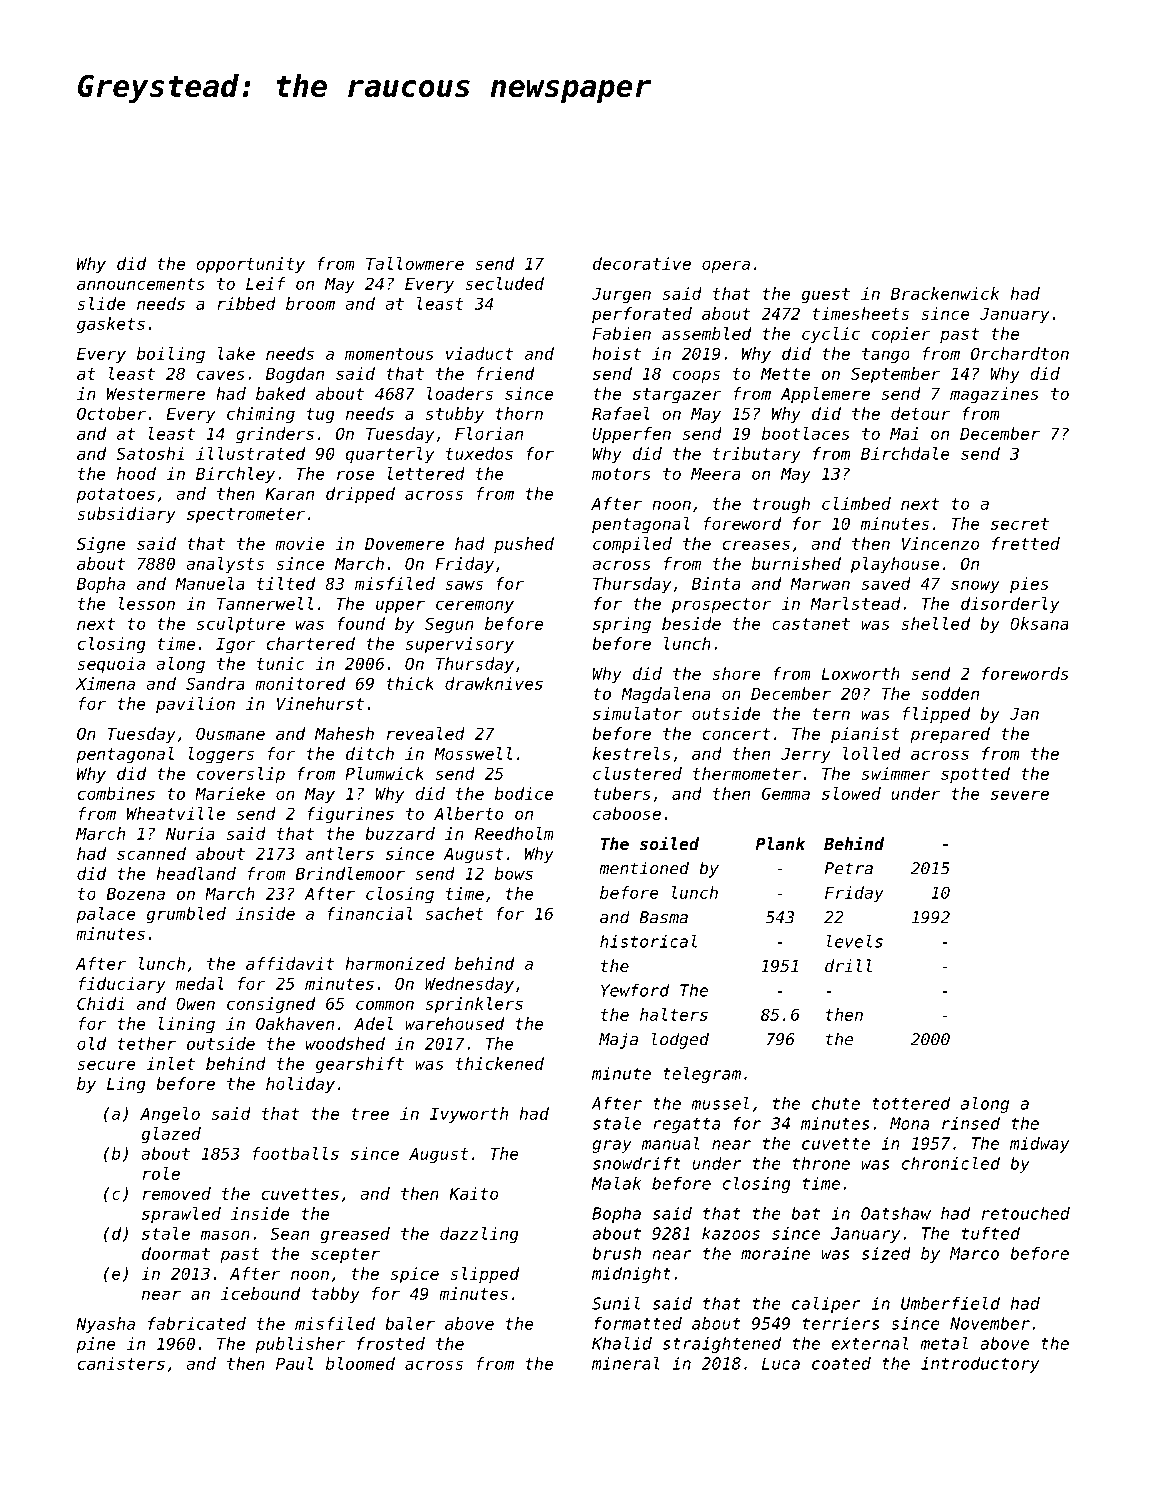  Describe the element at coordinates (895, 565) in the page. I see `playhouse` at that location.
